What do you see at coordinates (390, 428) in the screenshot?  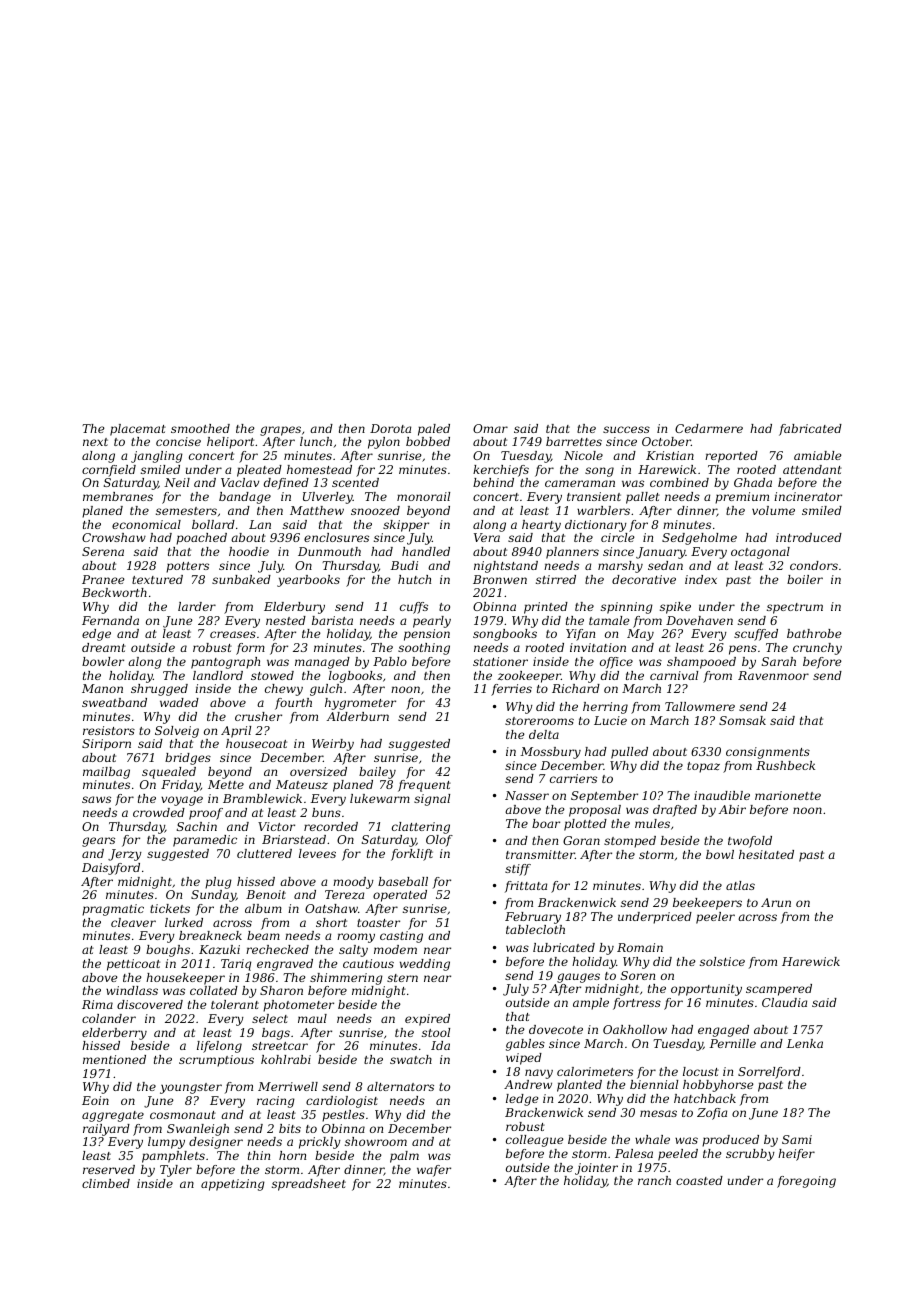 I see `Dorota` at bounding box center [390, 428].
